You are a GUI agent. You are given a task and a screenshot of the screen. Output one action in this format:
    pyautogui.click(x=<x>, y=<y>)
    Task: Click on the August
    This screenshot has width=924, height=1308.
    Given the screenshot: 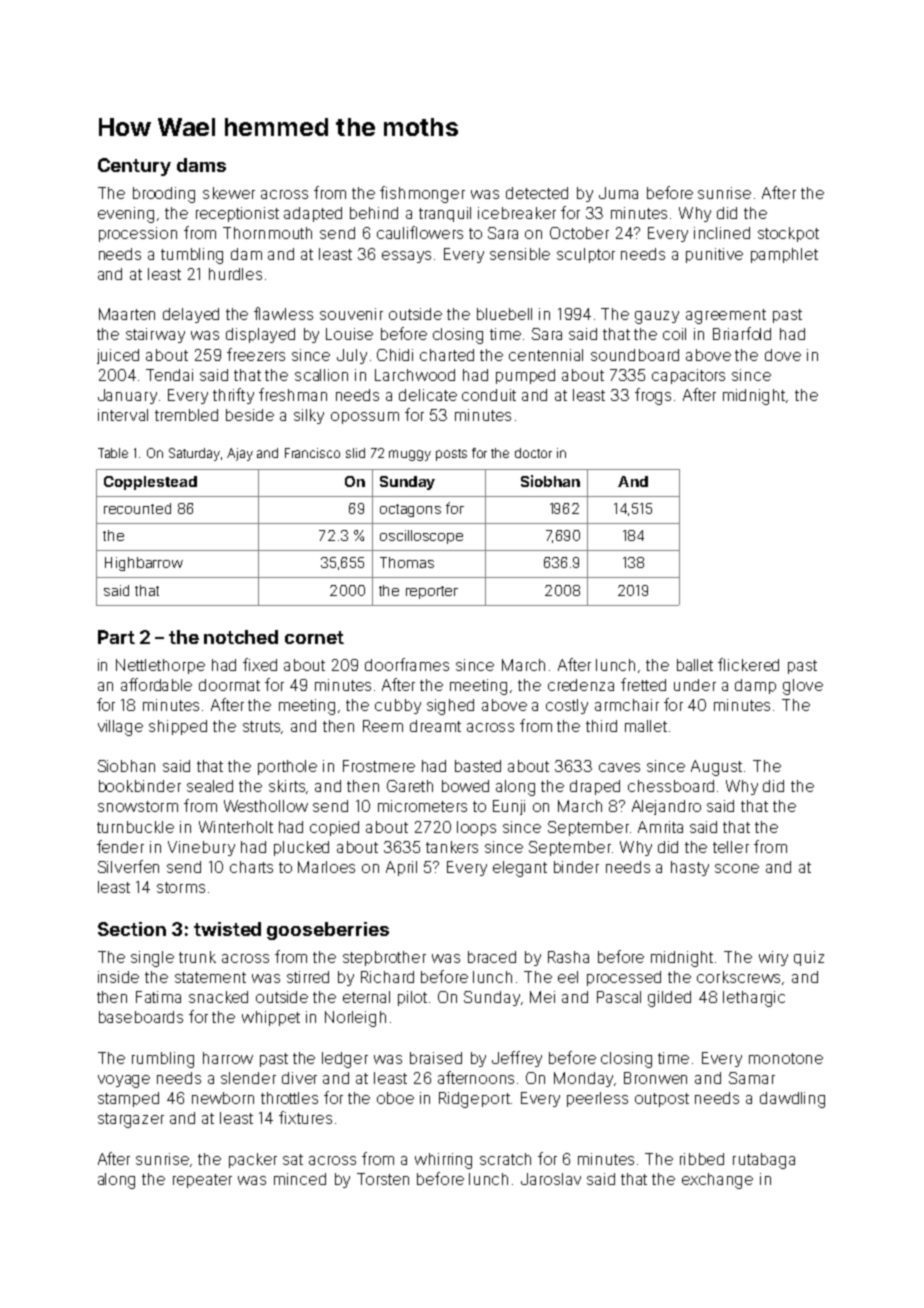 What is the action you would take?
    pyautogui.click(x=716, y=768)
